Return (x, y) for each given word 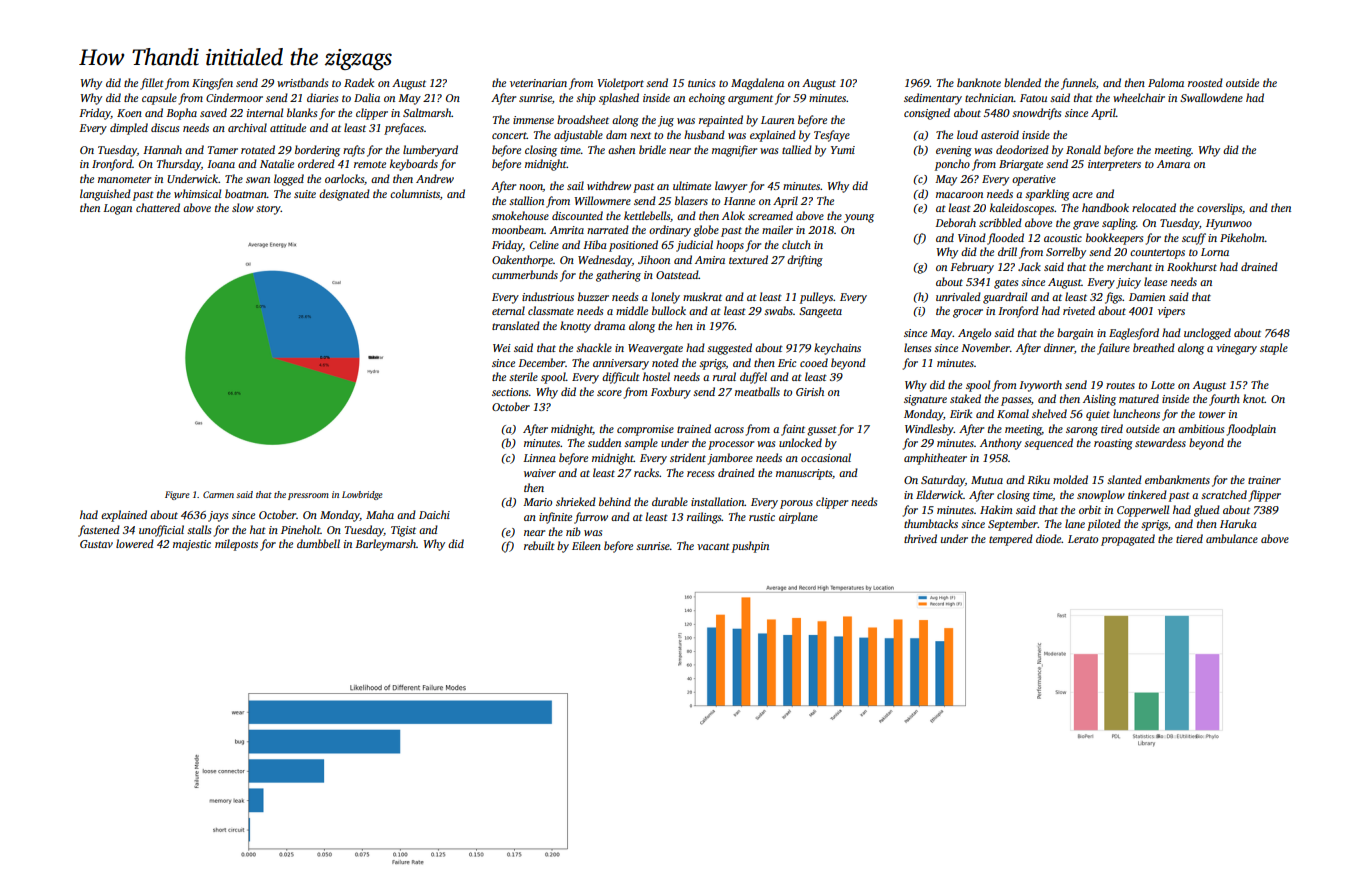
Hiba (595, 244)
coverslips (1219, 209)
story (268, 210)
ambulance (1232, 538)
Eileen (586, 545)
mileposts (236, 545)
